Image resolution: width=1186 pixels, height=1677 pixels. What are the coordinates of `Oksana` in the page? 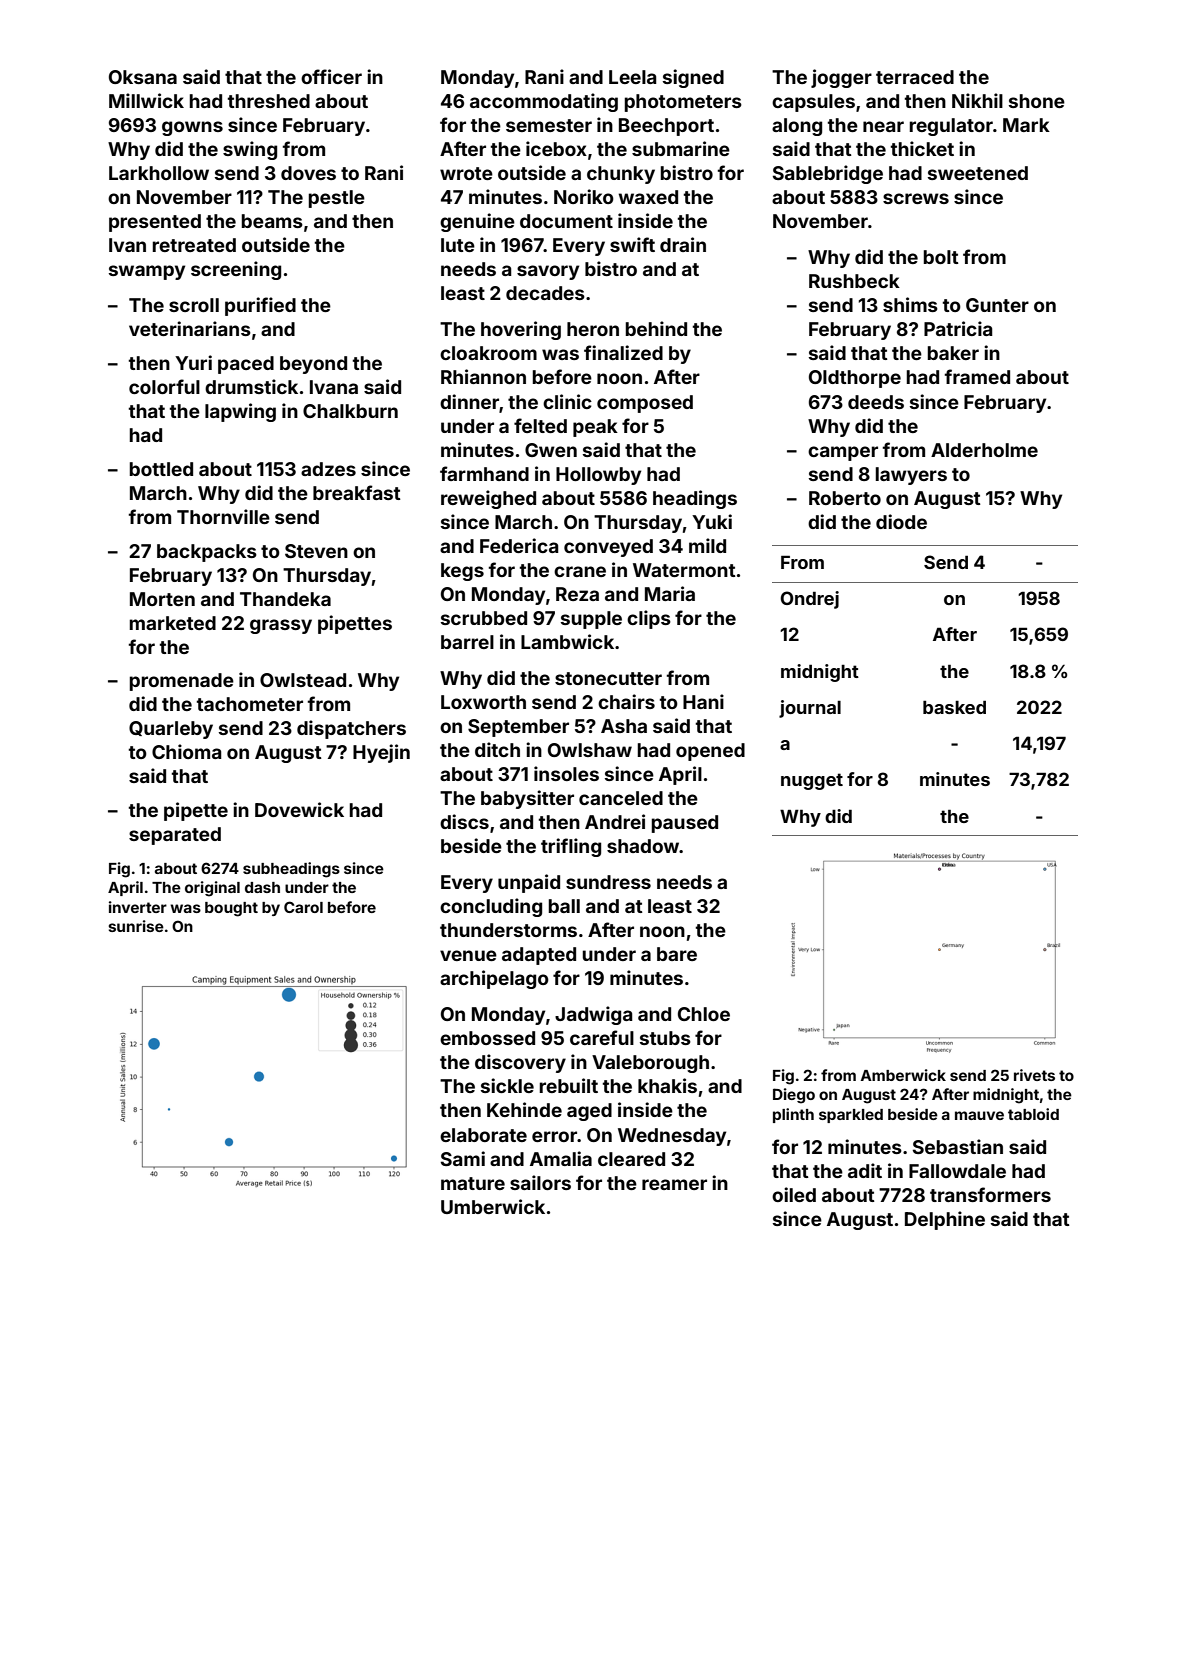 It's located at (143, 77).
